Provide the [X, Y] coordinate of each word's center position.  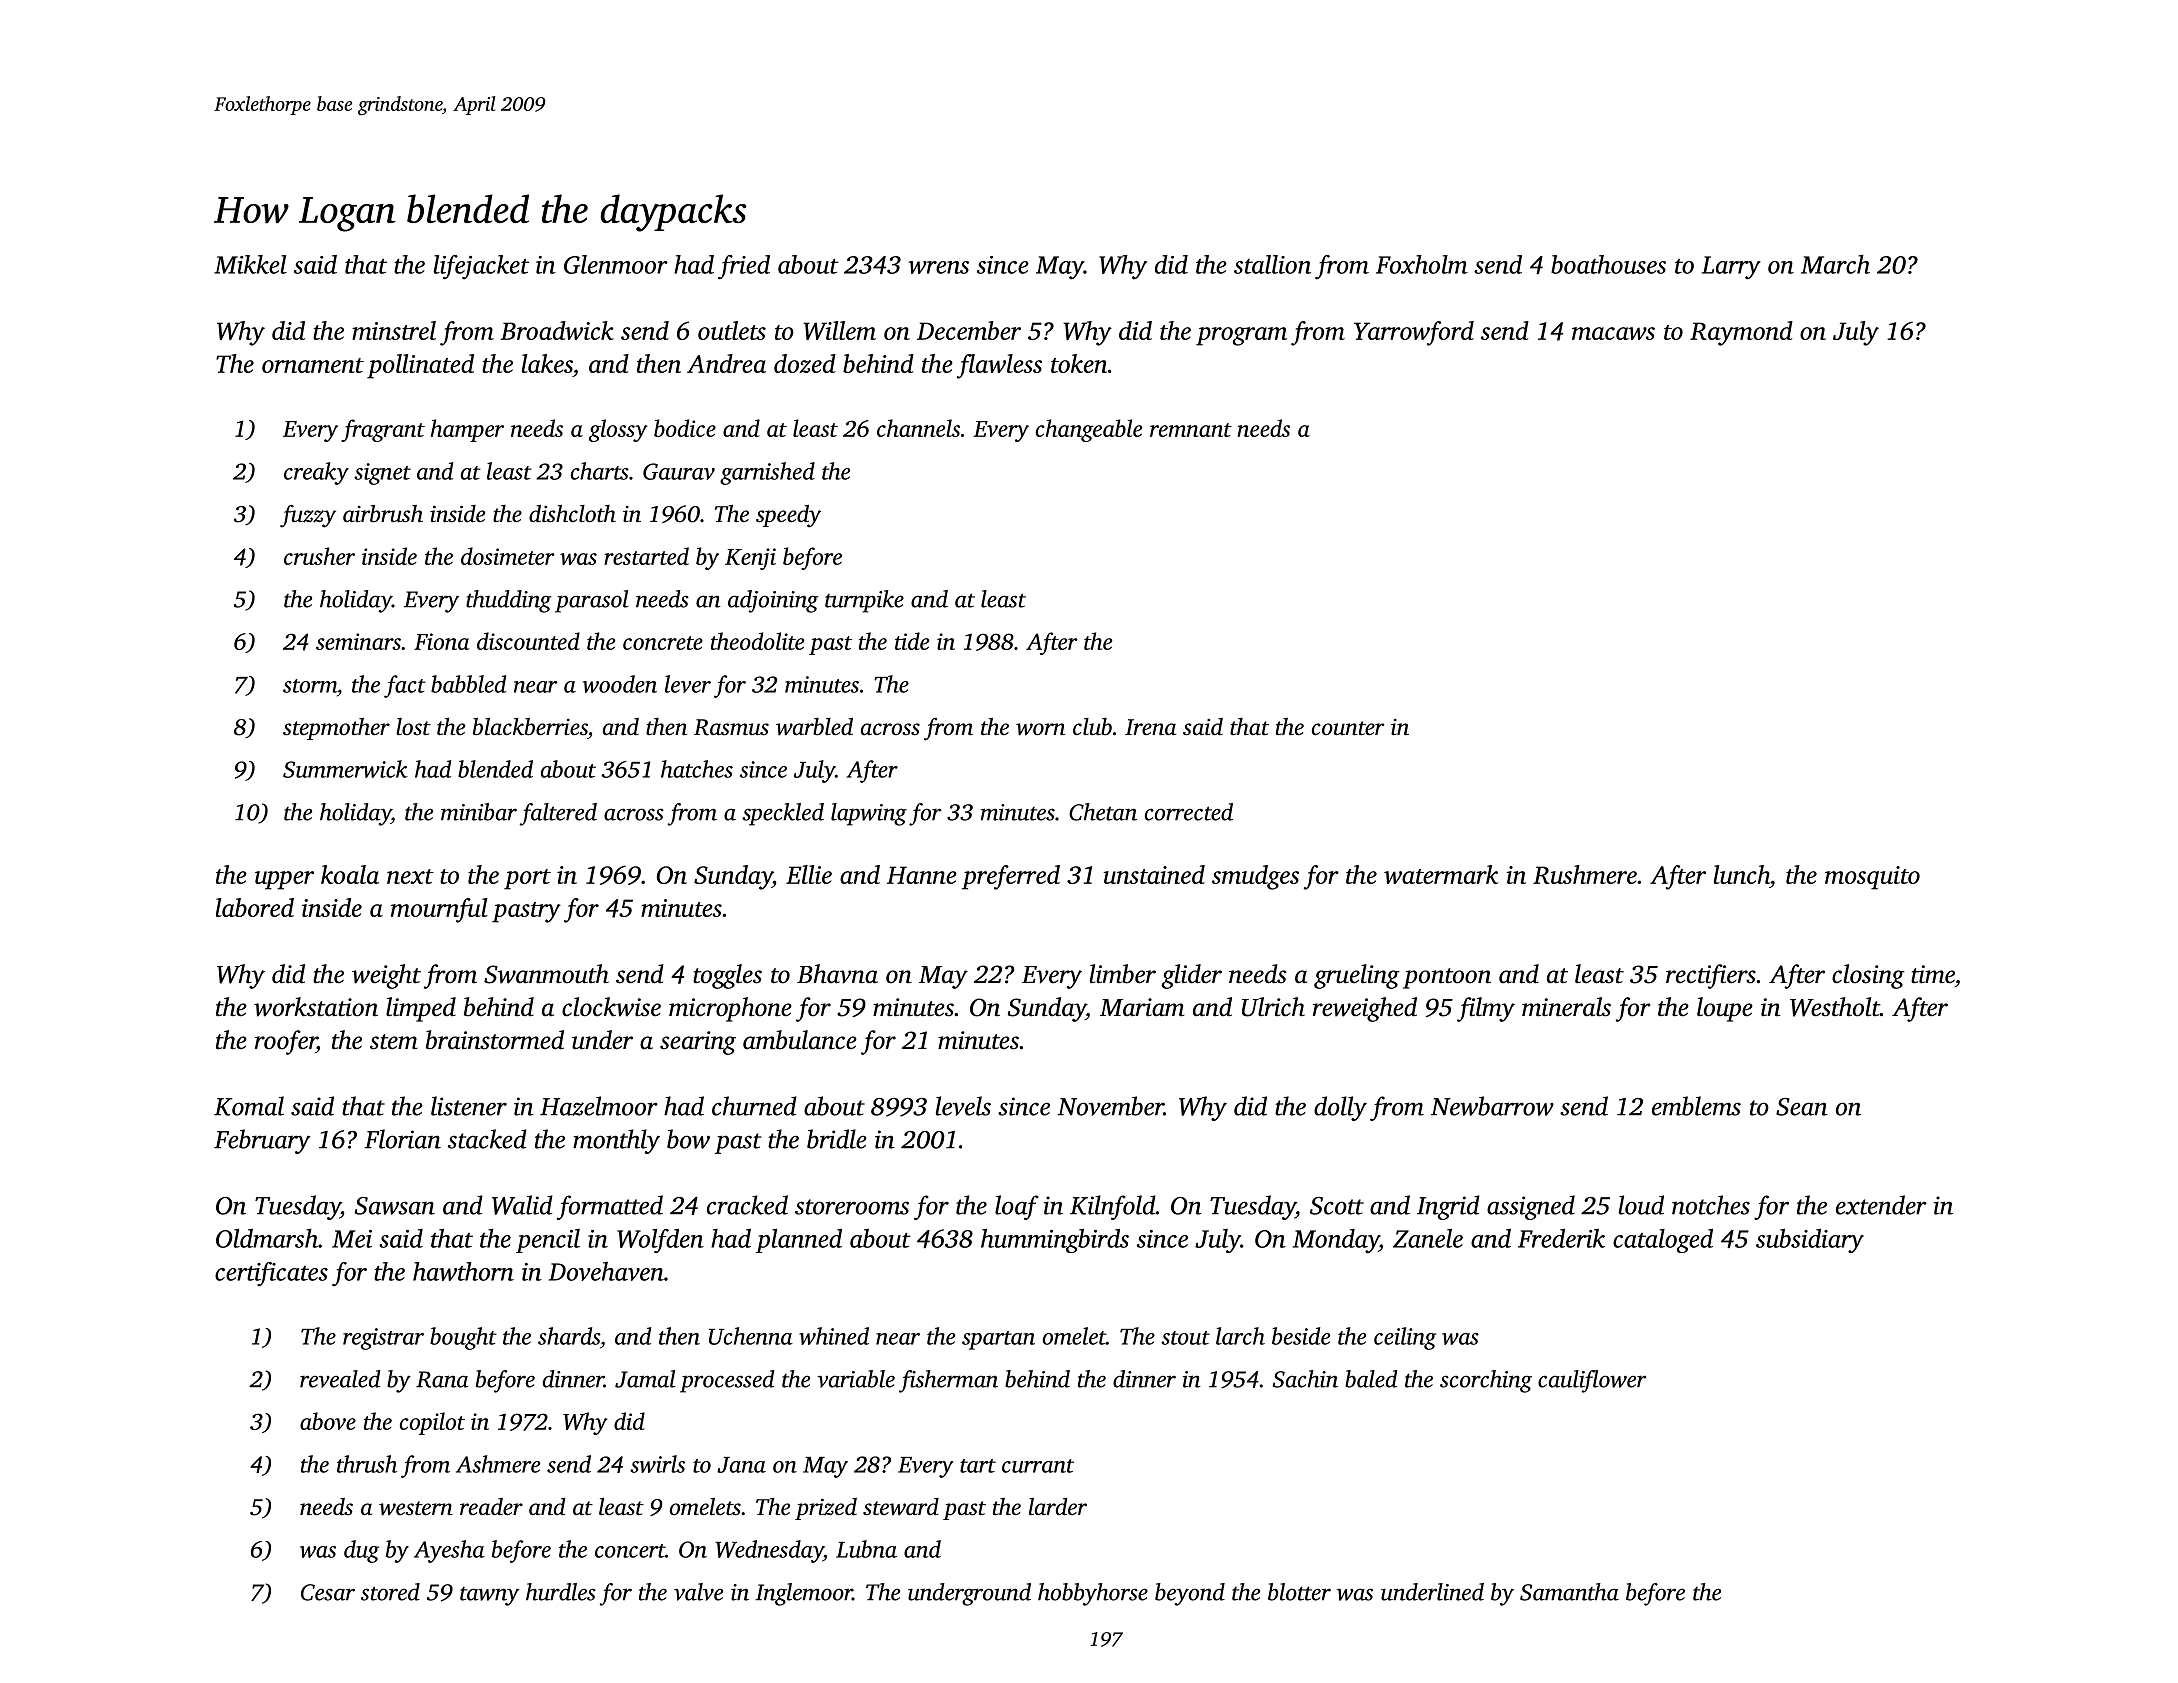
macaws [1613, 333]
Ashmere [498, 1464]
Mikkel [250, 264]
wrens [939, 267]
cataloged [1663, 1241]
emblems [1696, 1106]
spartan [998, 1340]
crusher [319, 556]
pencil [548, 1241]
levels [963, 1106]
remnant [1191, 430]
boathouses [1608, 264]
